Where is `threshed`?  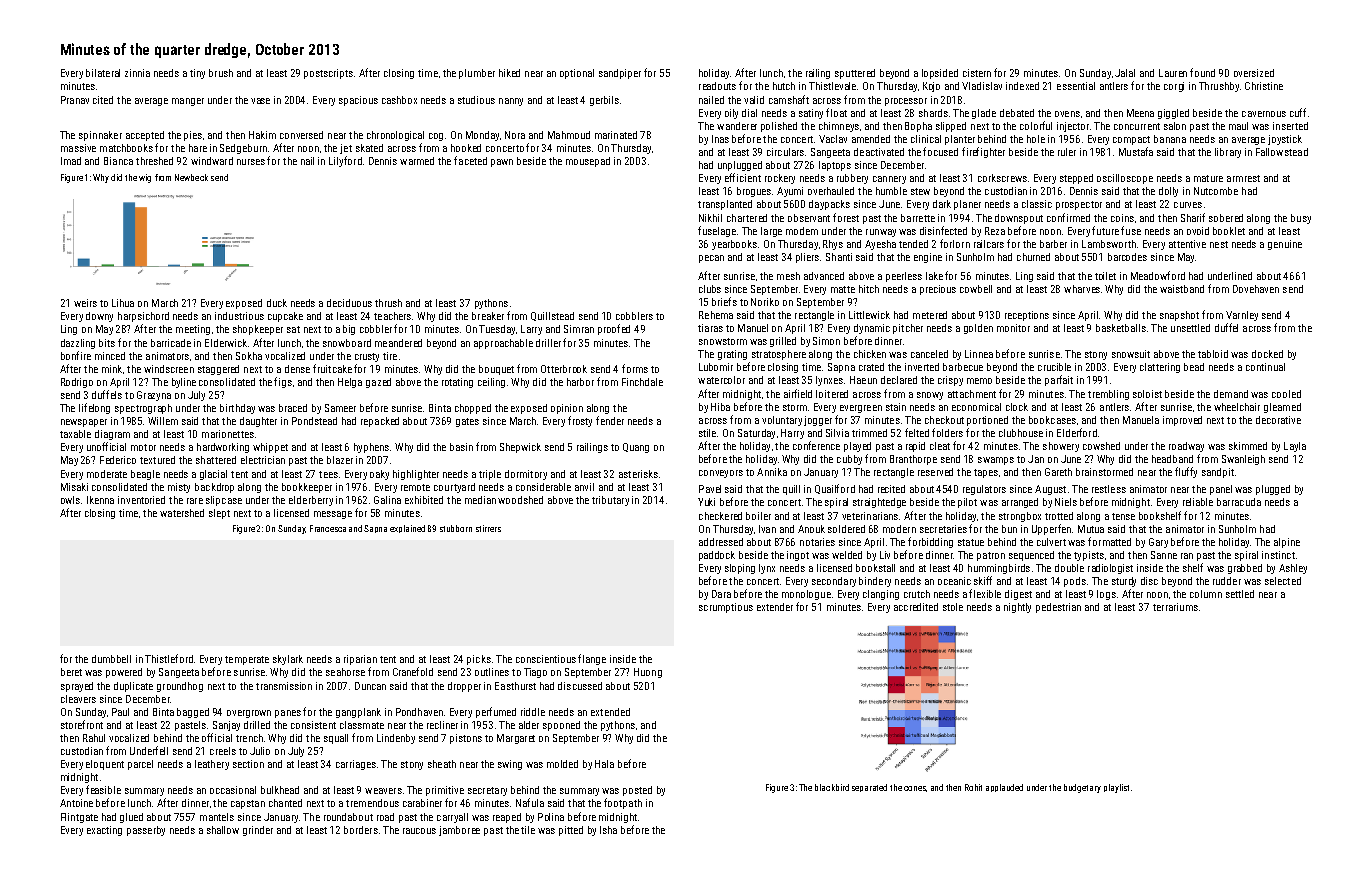
threshed is located at coordinates (154, 161).
